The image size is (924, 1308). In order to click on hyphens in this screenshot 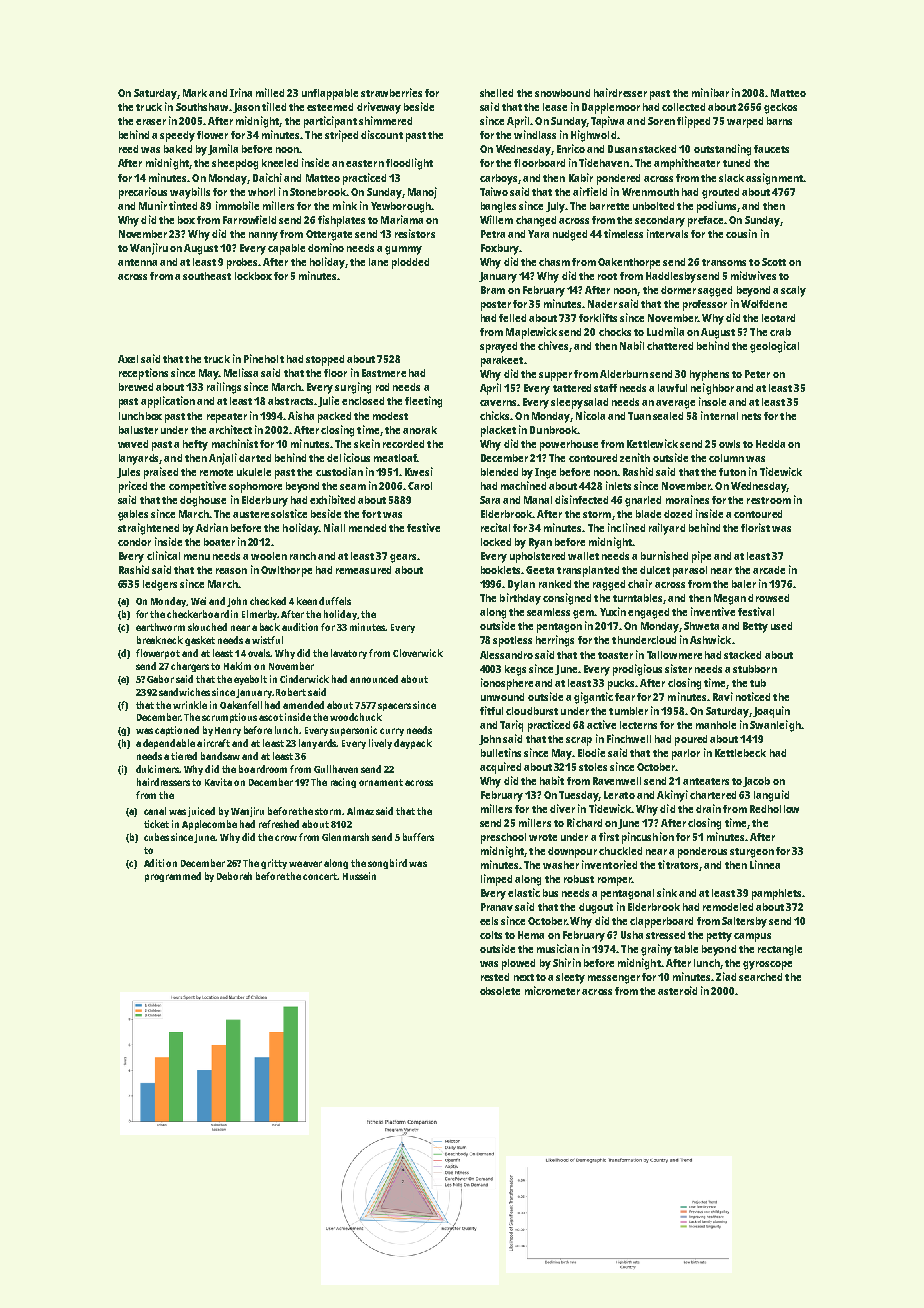, I will do `click(709, 375)`.
